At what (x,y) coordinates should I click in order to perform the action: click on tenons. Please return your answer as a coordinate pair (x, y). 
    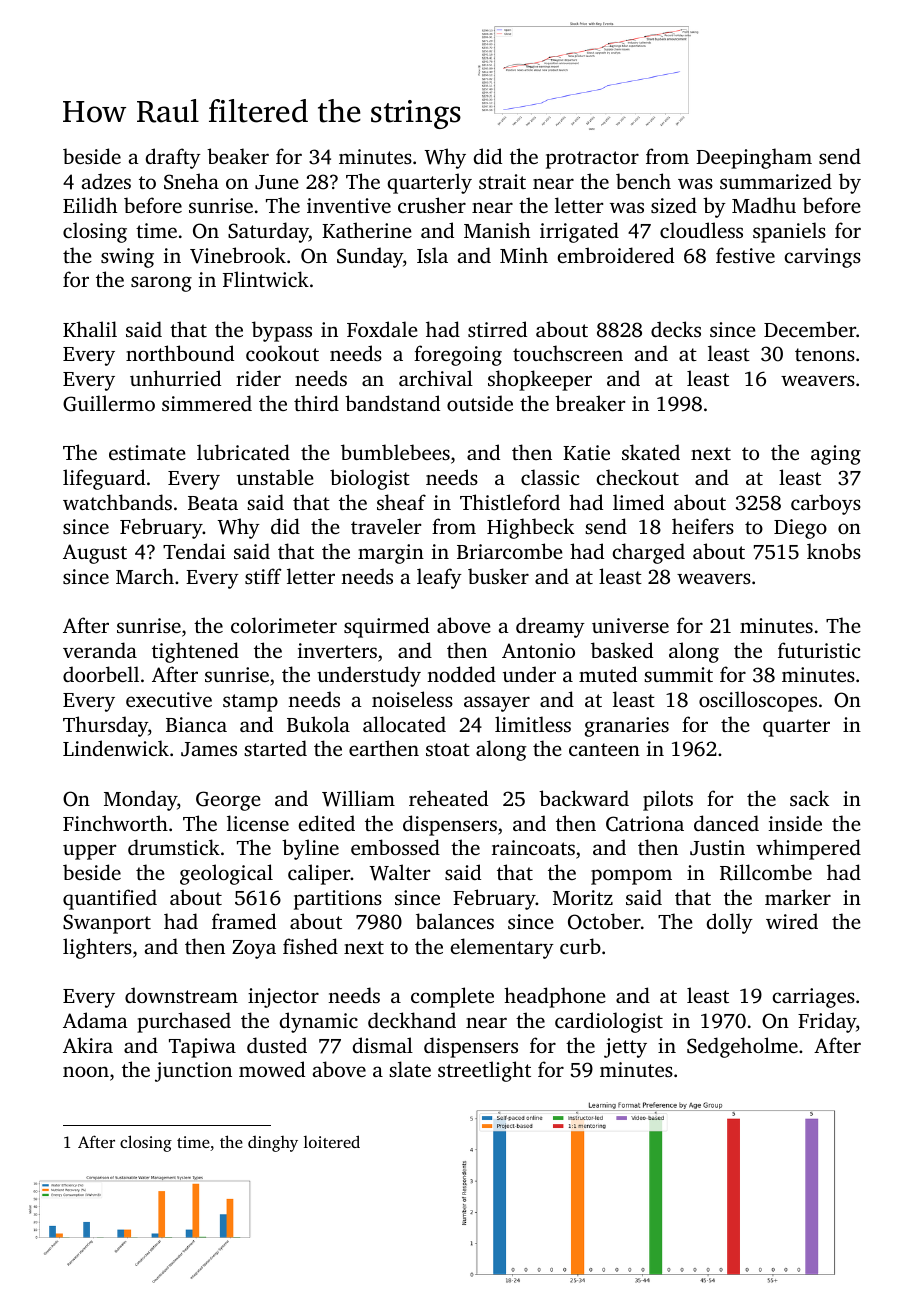
    Looking at the image, I should click on (825, 354).
